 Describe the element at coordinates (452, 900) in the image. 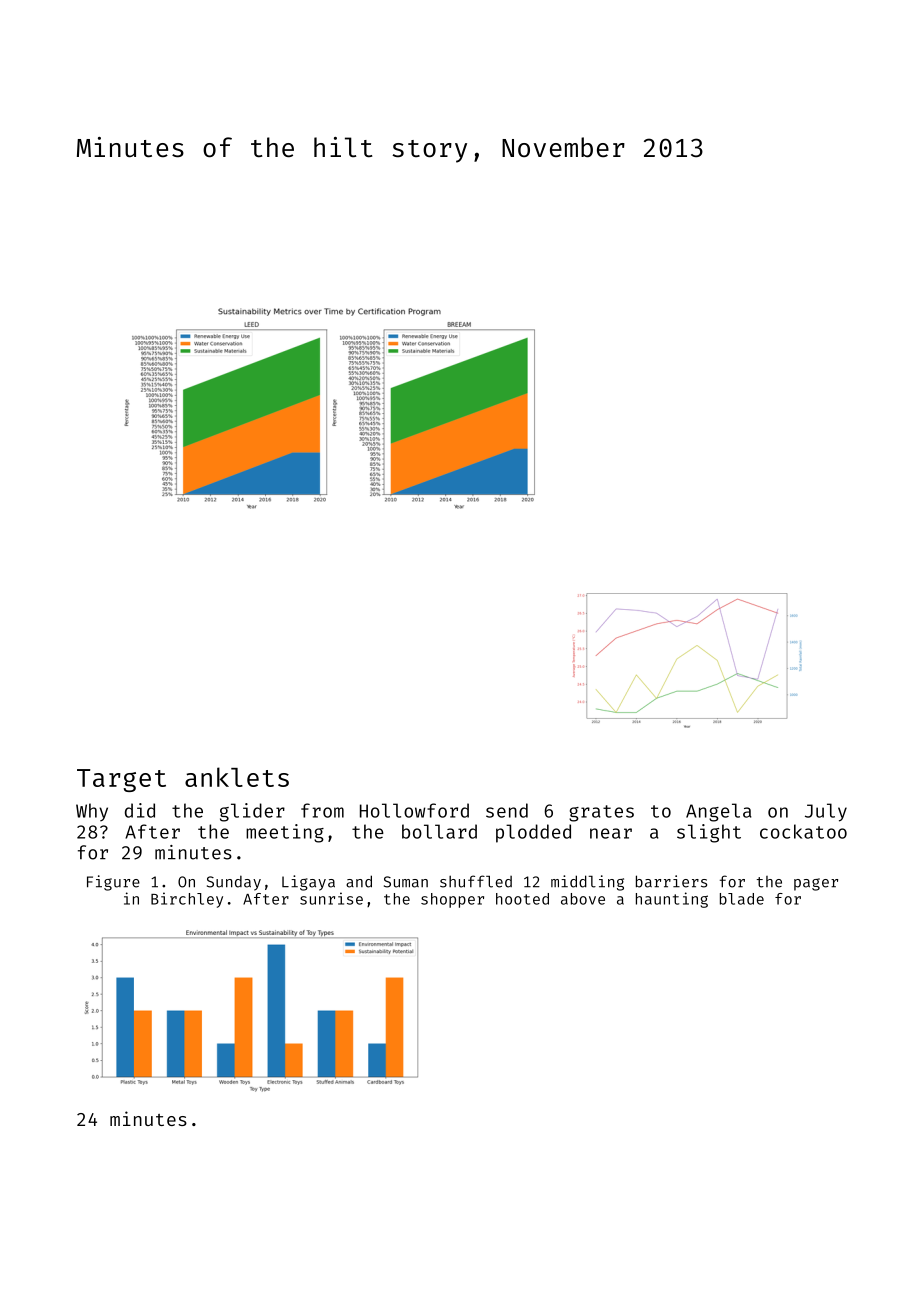

I see `shopper` at that location.
